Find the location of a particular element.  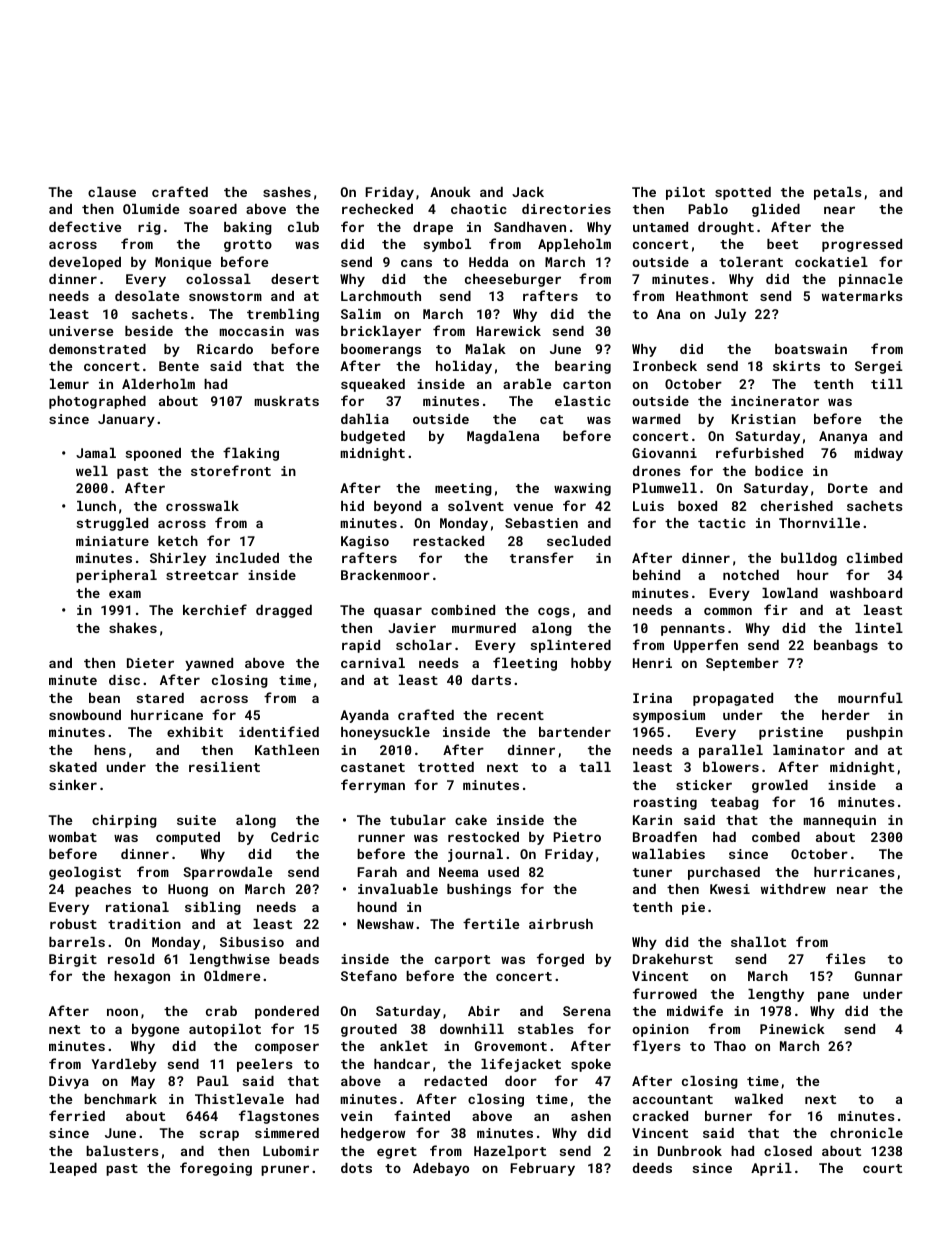

clause is located at coordinates (112, 192).
